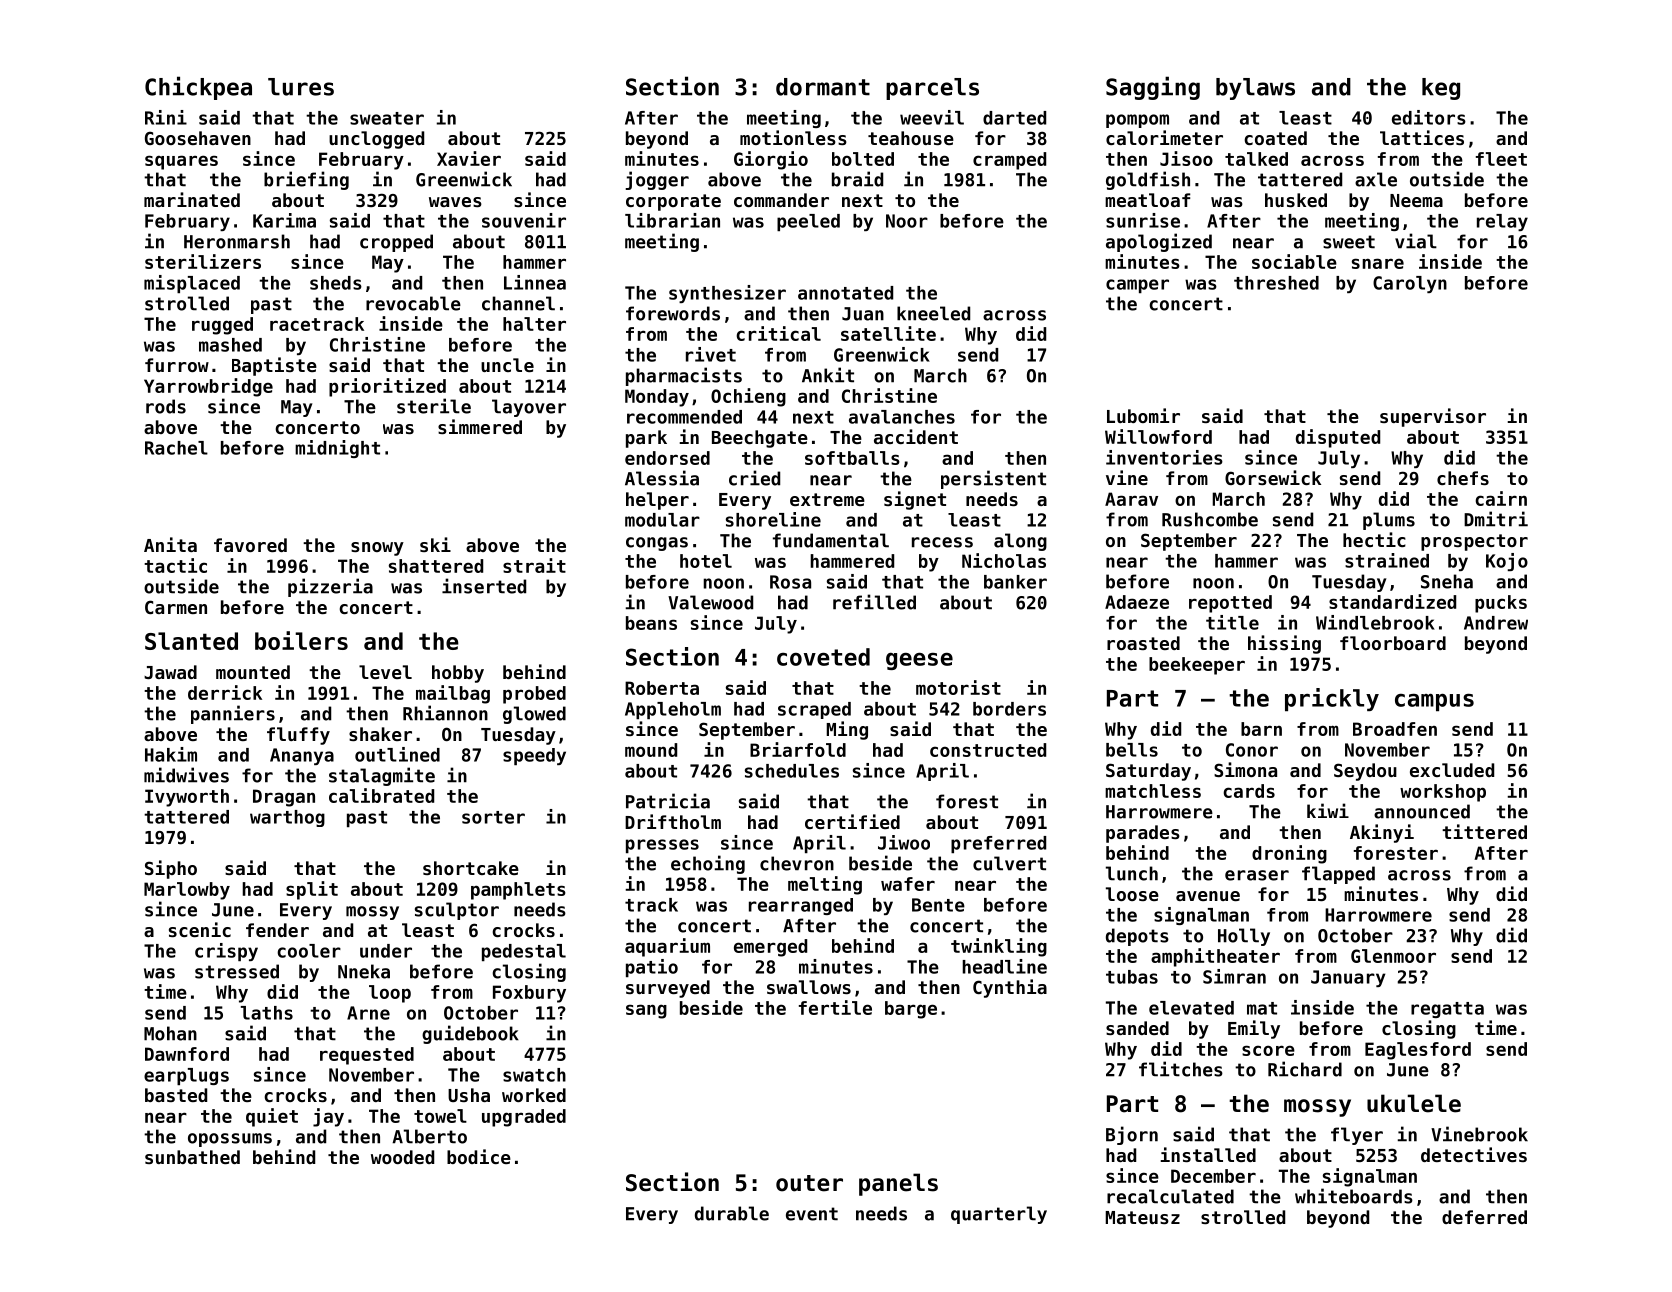  I want to click on keg, so click(1441, 89).
